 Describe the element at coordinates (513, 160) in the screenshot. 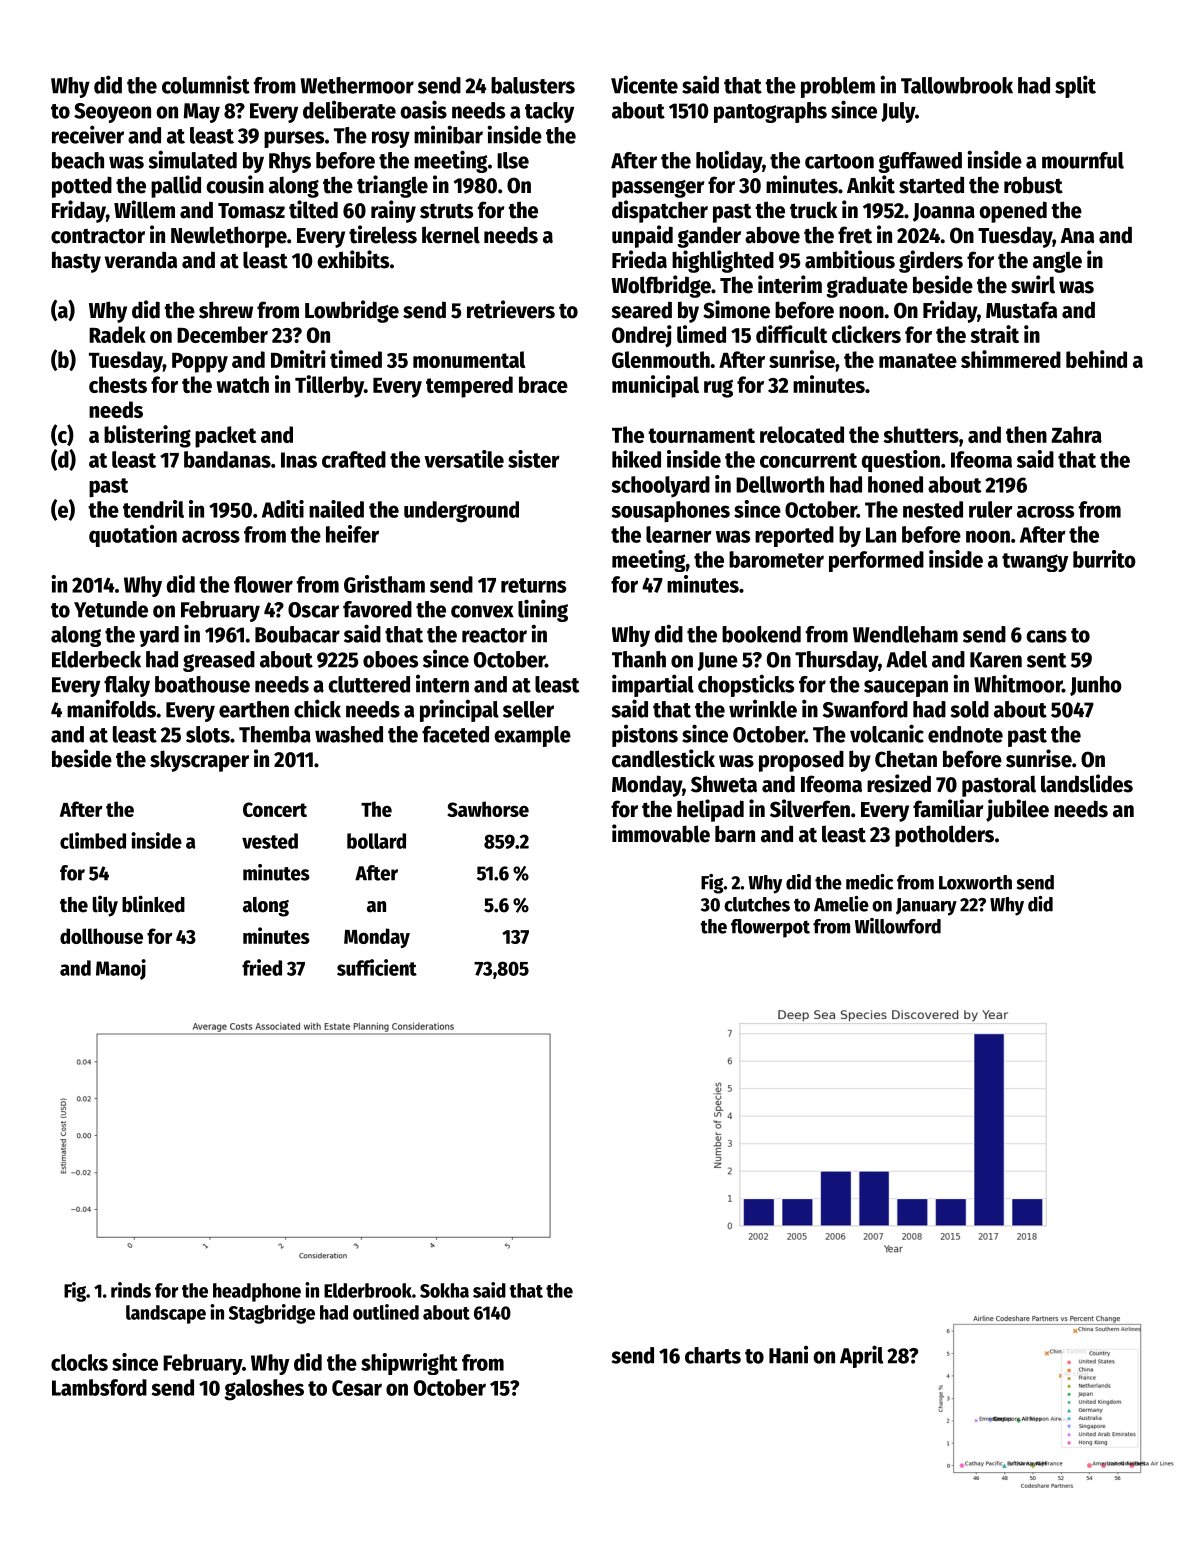

I see `Ilse` at that location.
